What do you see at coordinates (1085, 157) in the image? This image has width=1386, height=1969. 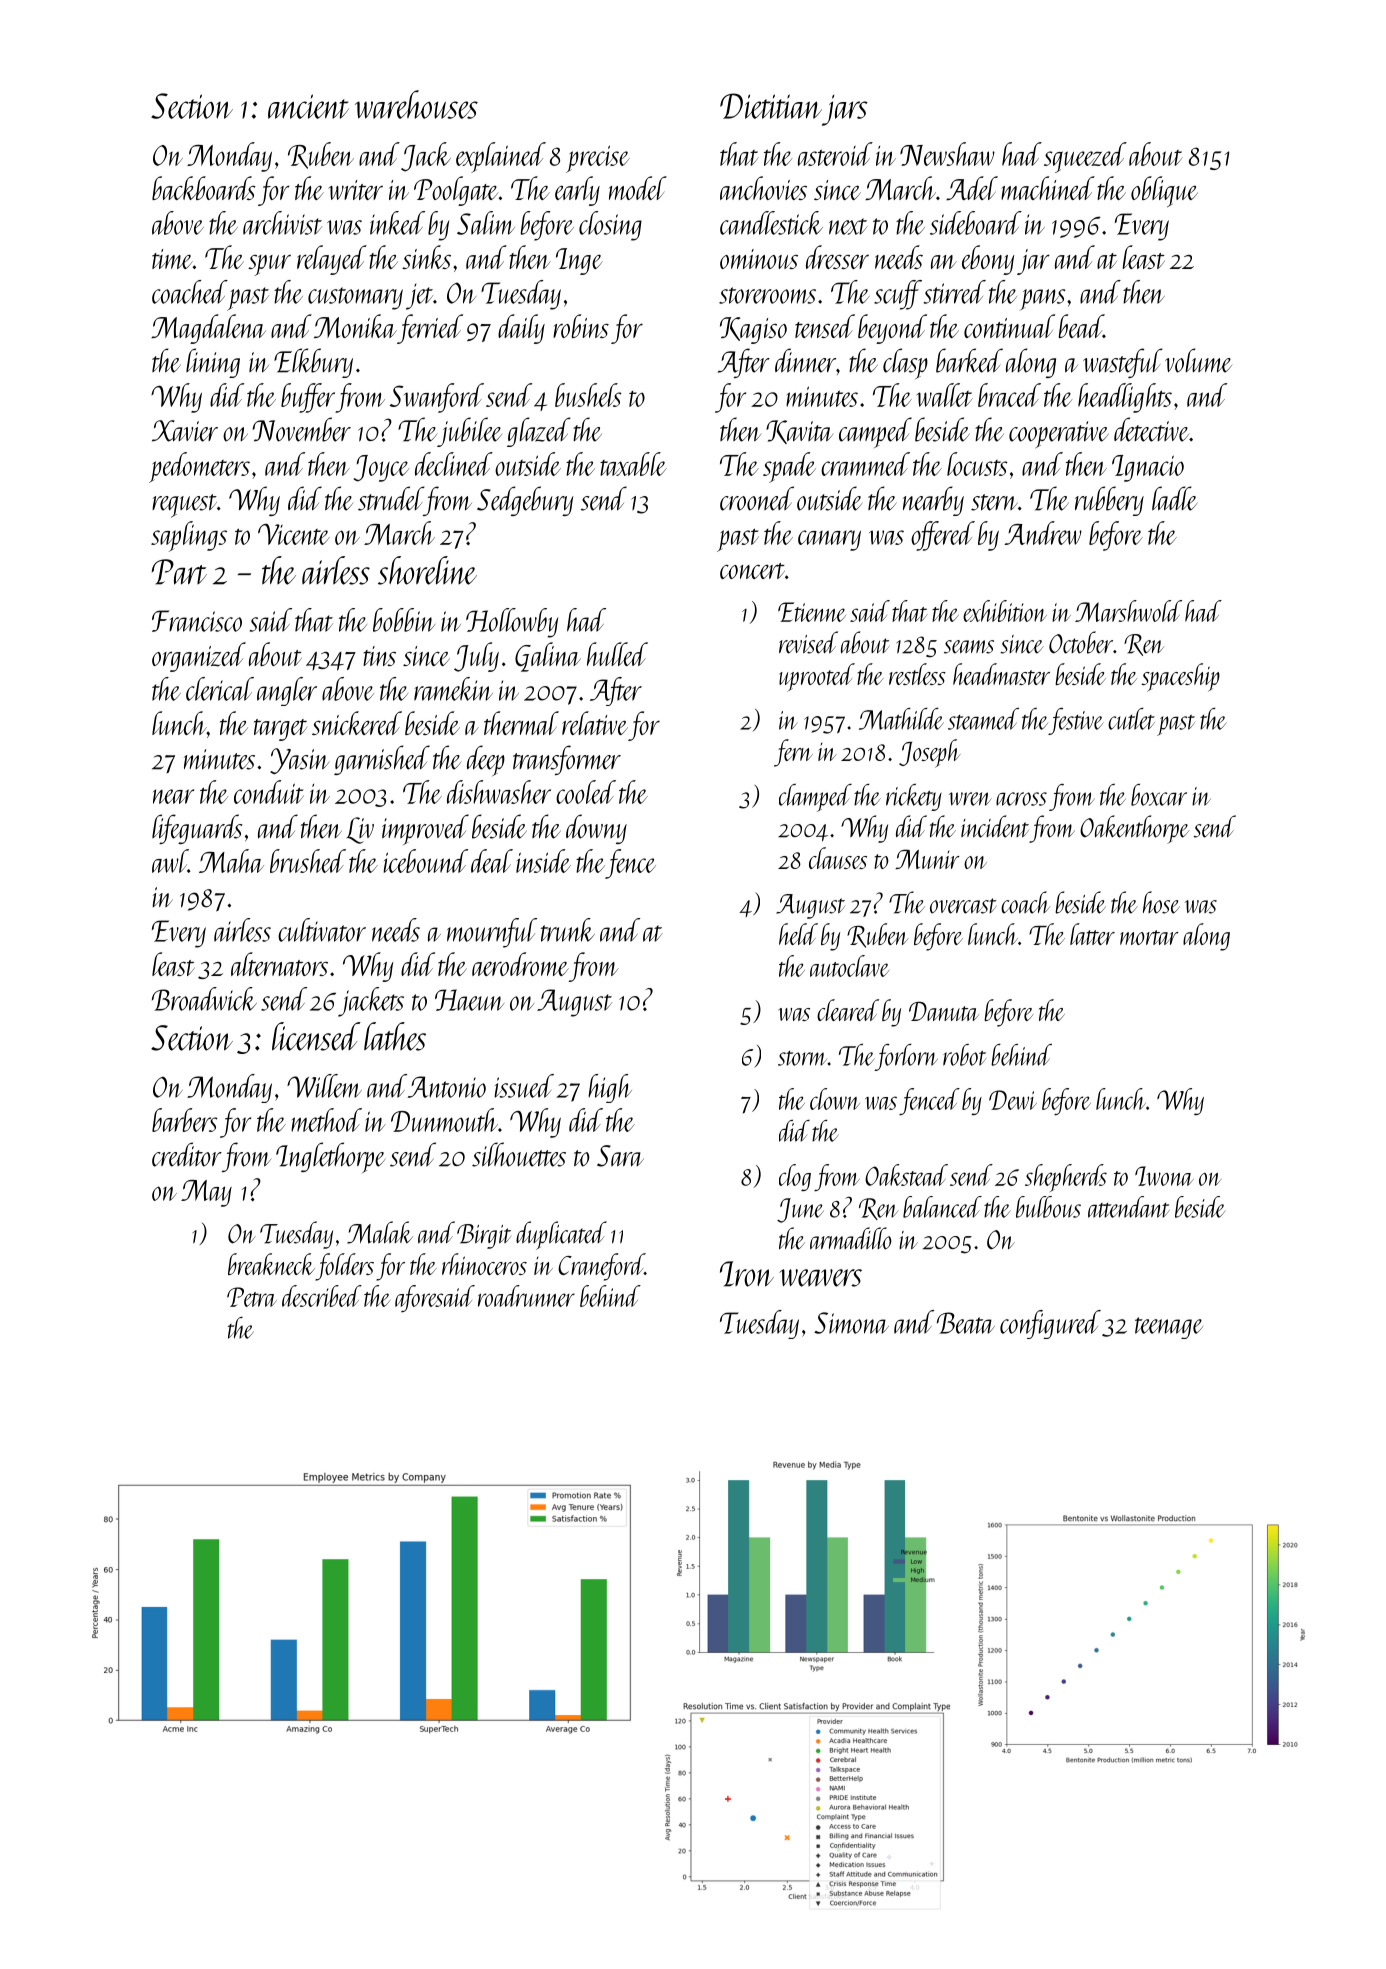 I see `squeezed` at bounding box center [1085, 157].
